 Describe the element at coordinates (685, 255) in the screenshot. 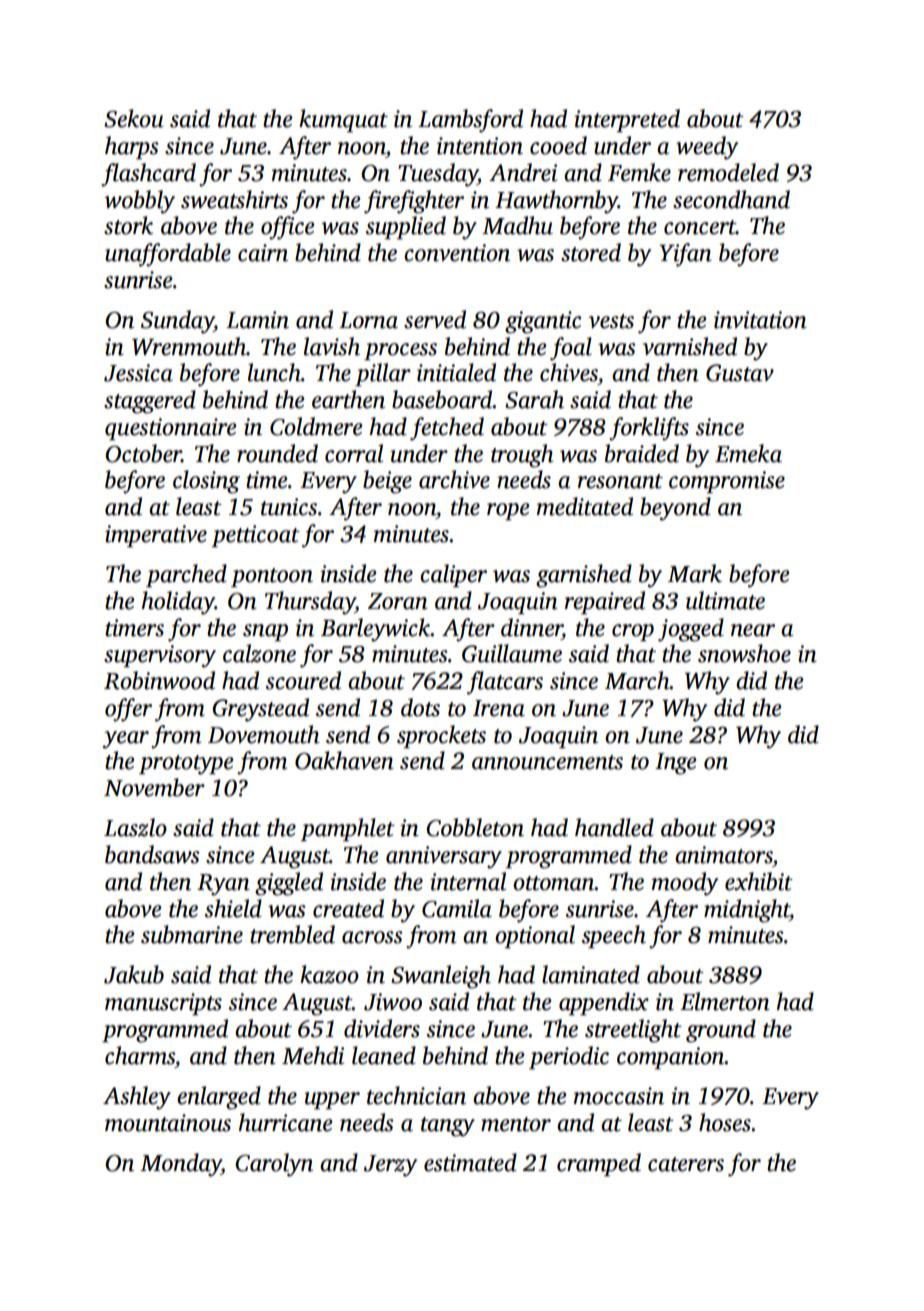

I see `Yifan` at that location.
